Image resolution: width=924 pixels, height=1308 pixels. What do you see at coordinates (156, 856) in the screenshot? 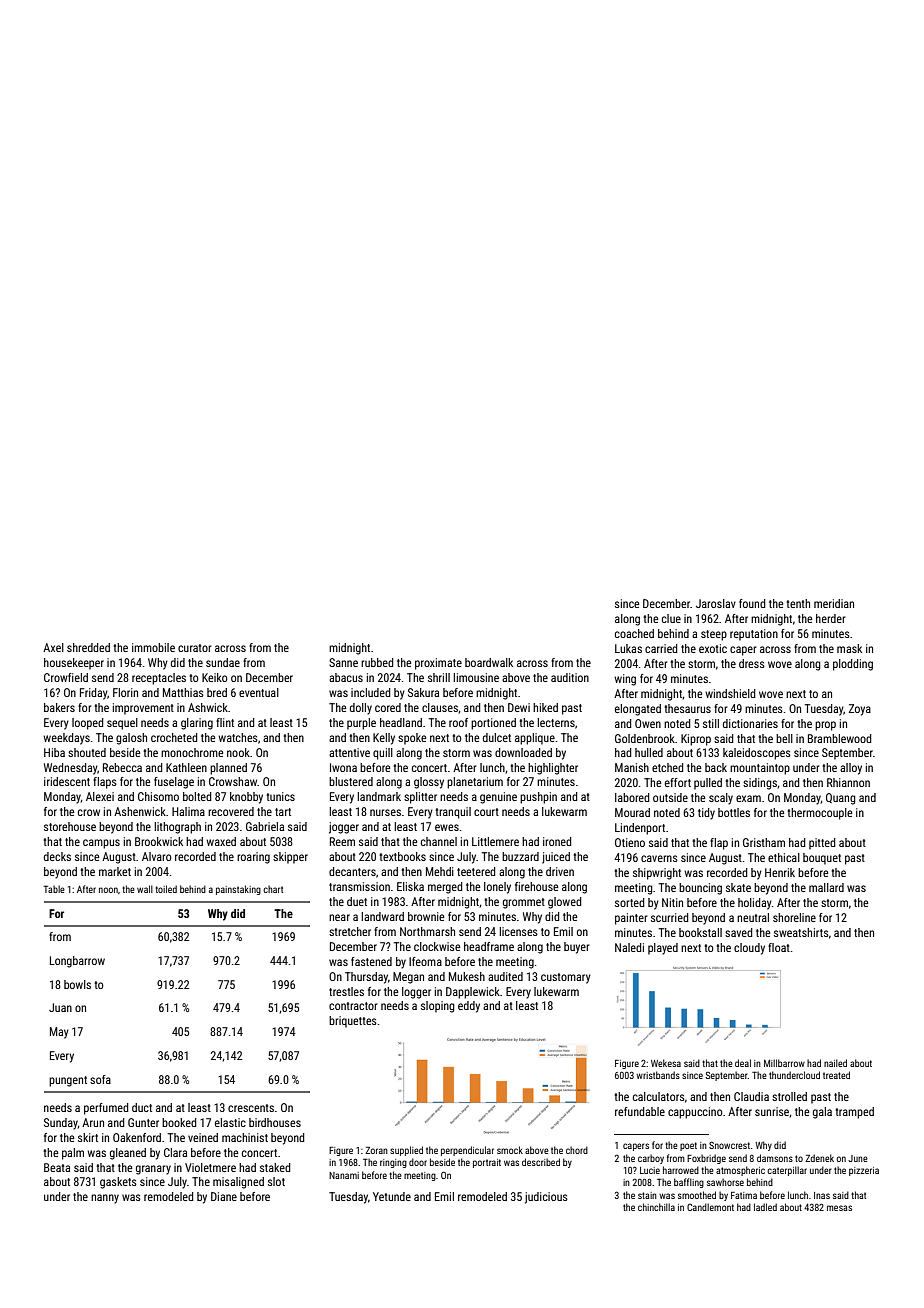
I see `Alvaro` at bounding box center [156, 856].
